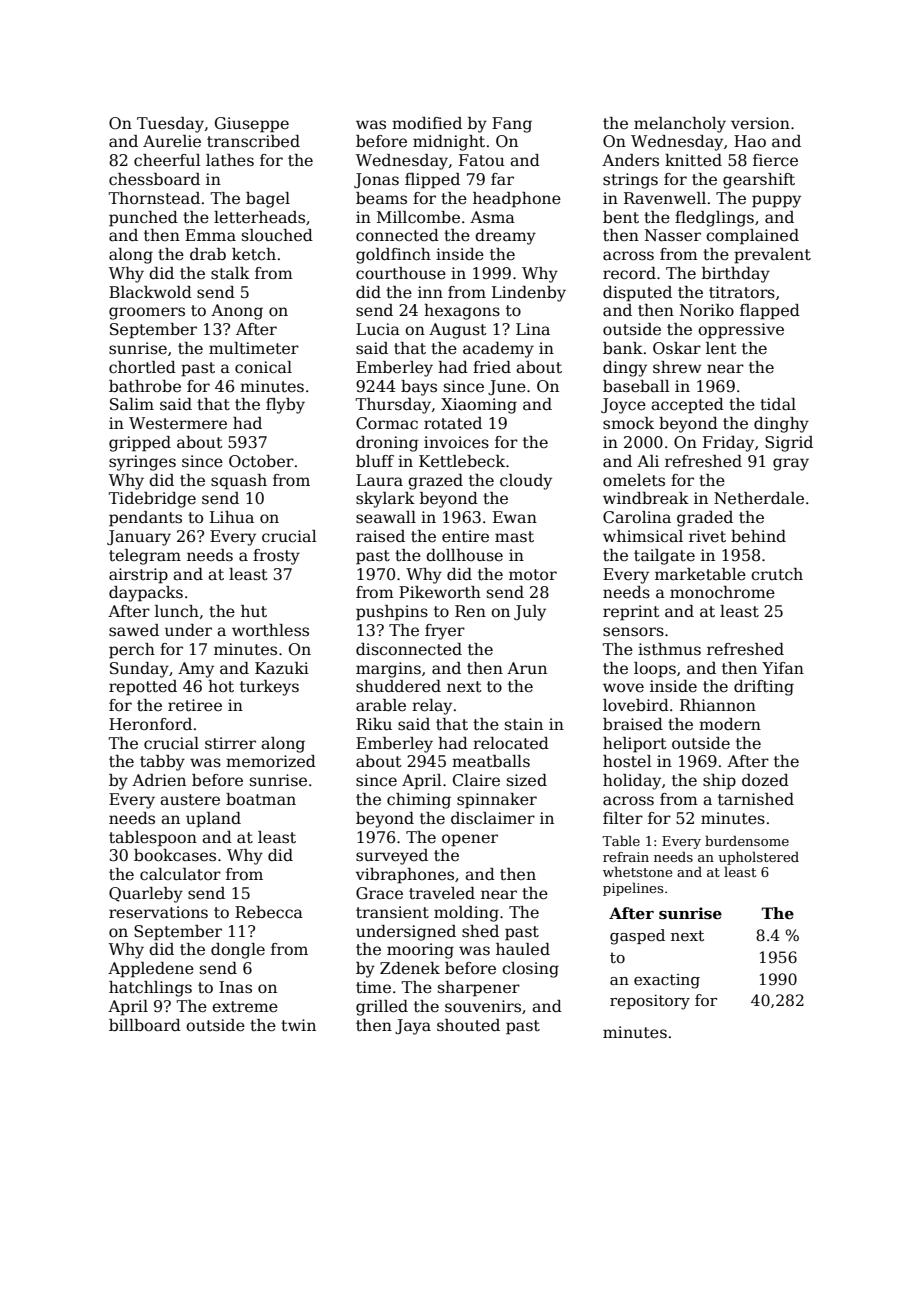  What do you see at coordinates (634, 480) in the document?
I see `omelets` at bounding box center [634, 480].
